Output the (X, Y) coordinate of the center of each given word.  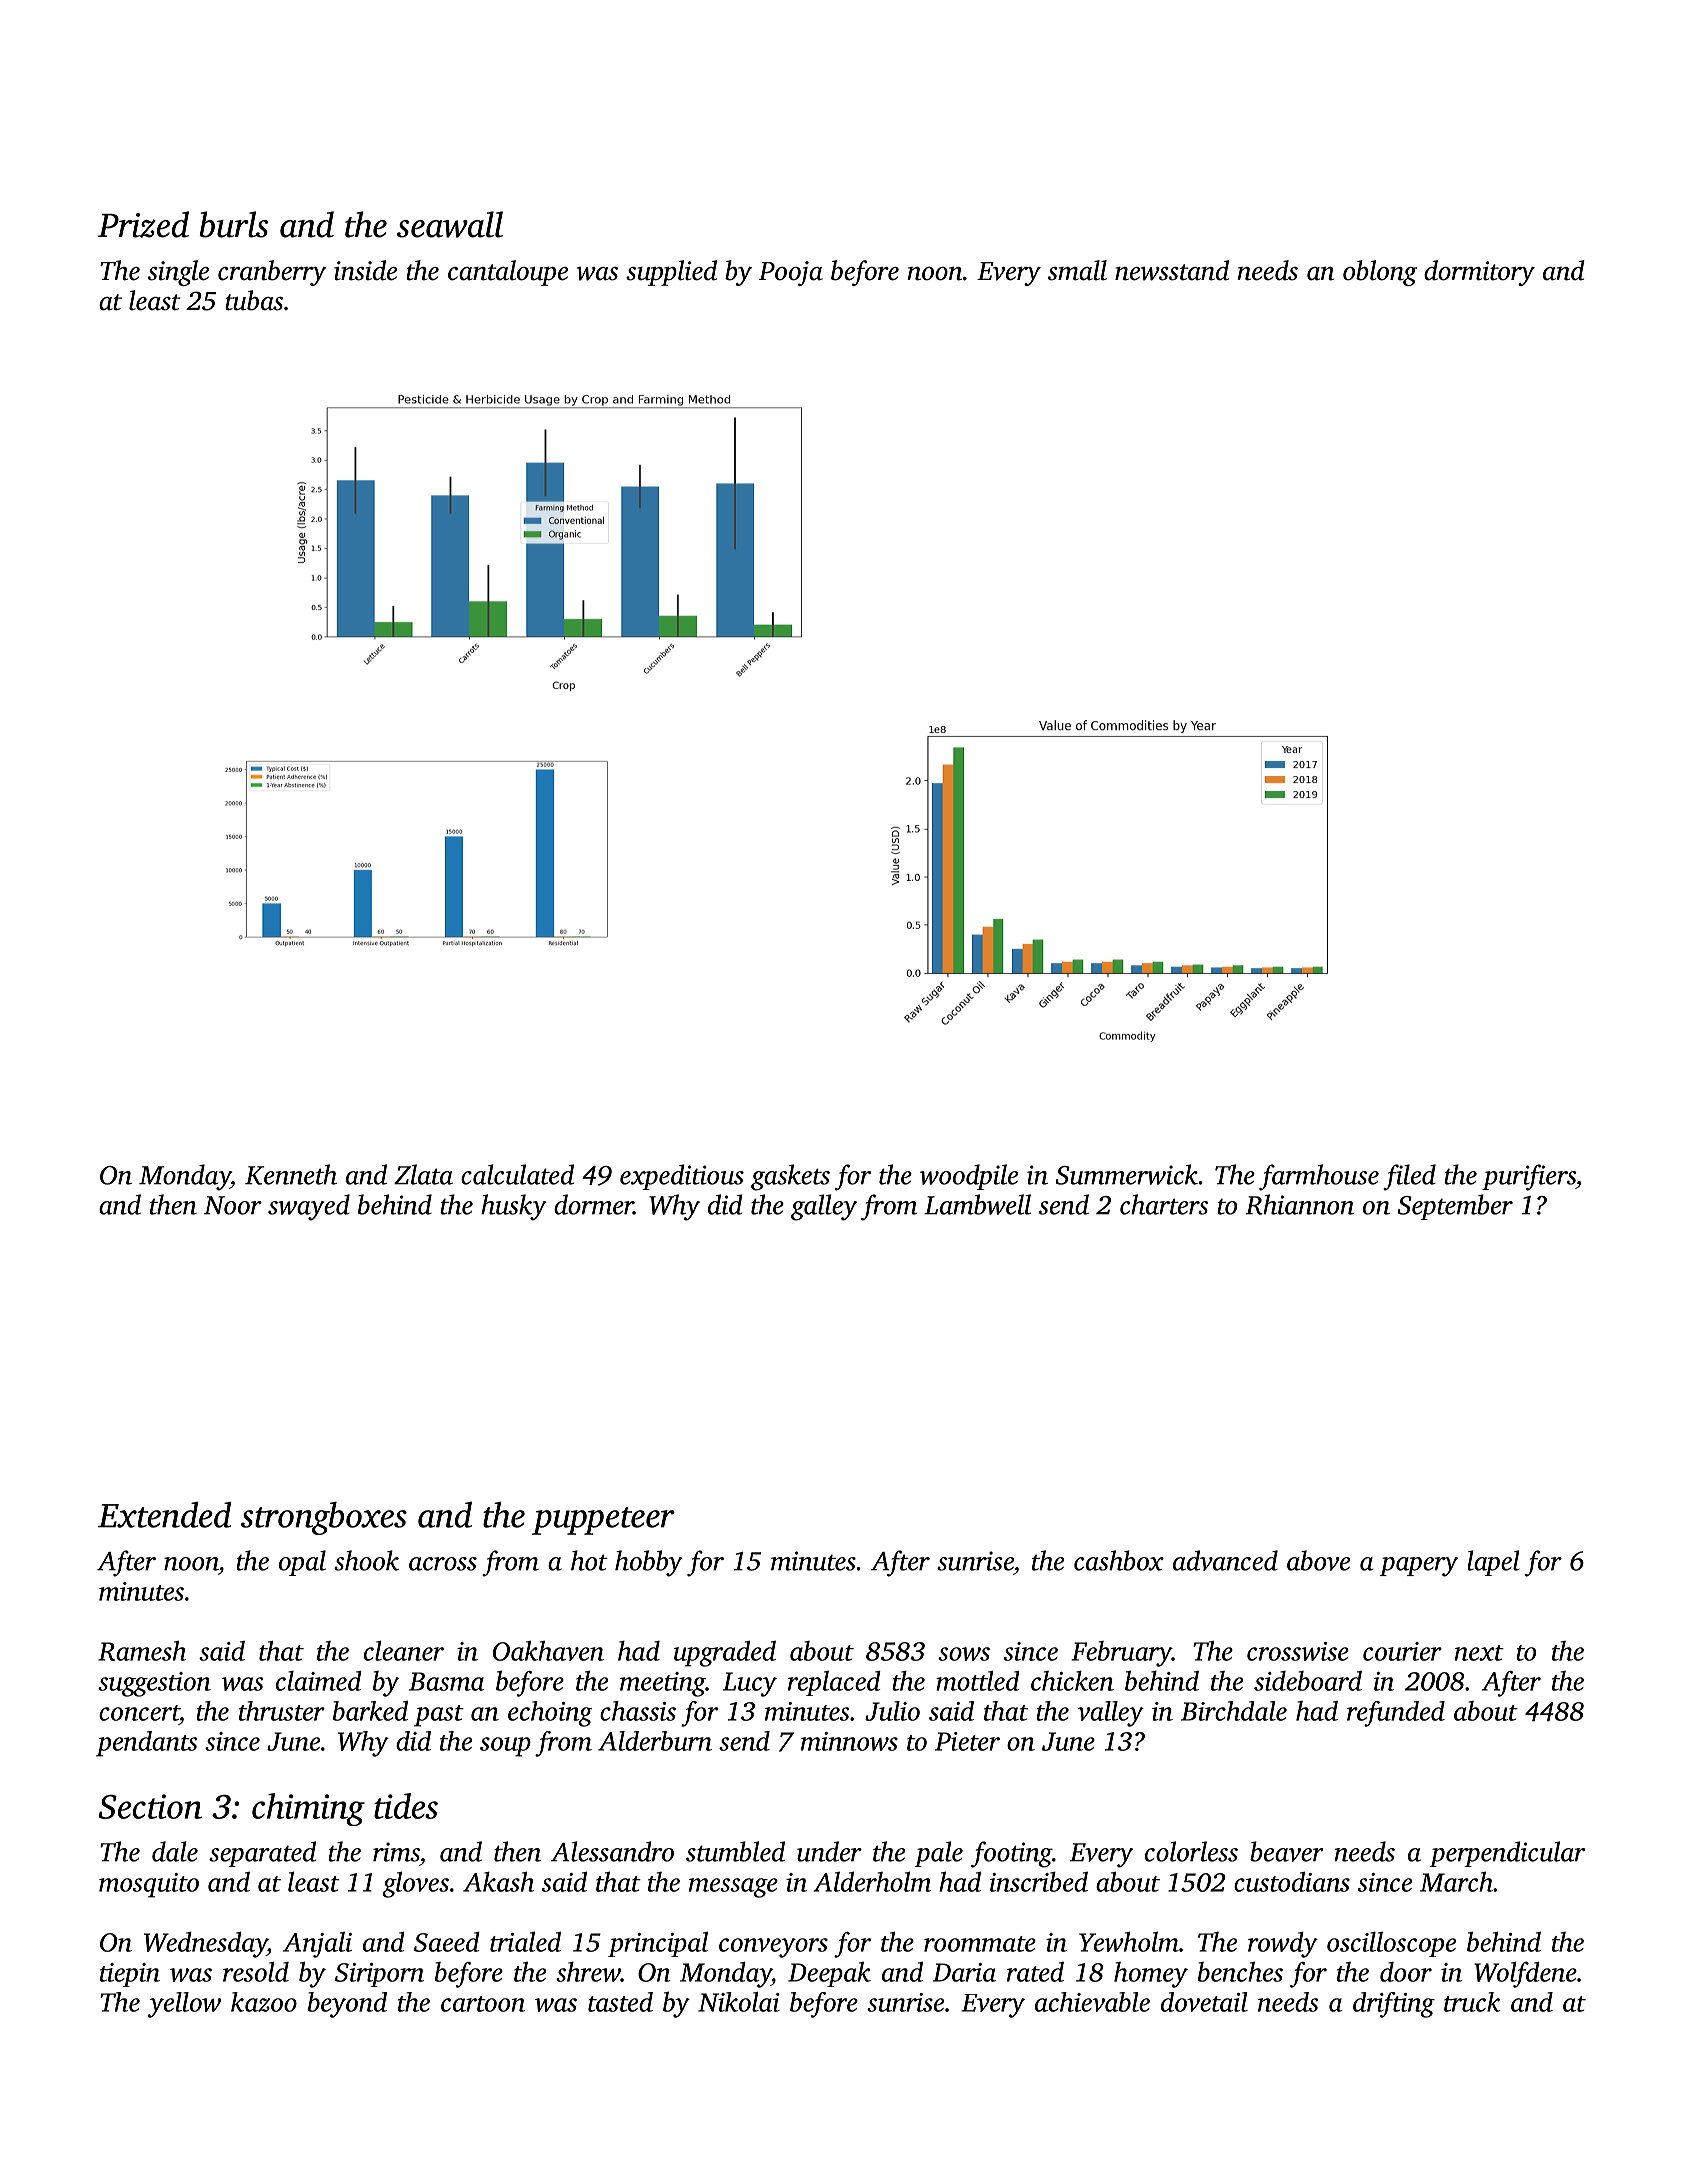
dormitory (1479, 273)
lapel (1494, 1563)
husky (514, 1207)
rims (396, 1852)
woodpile (969, 1177)
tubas (254, 300)
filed (1409, 1177)
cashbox (1119, 1560)
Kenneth (291, 1174)
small (1077, 270)
